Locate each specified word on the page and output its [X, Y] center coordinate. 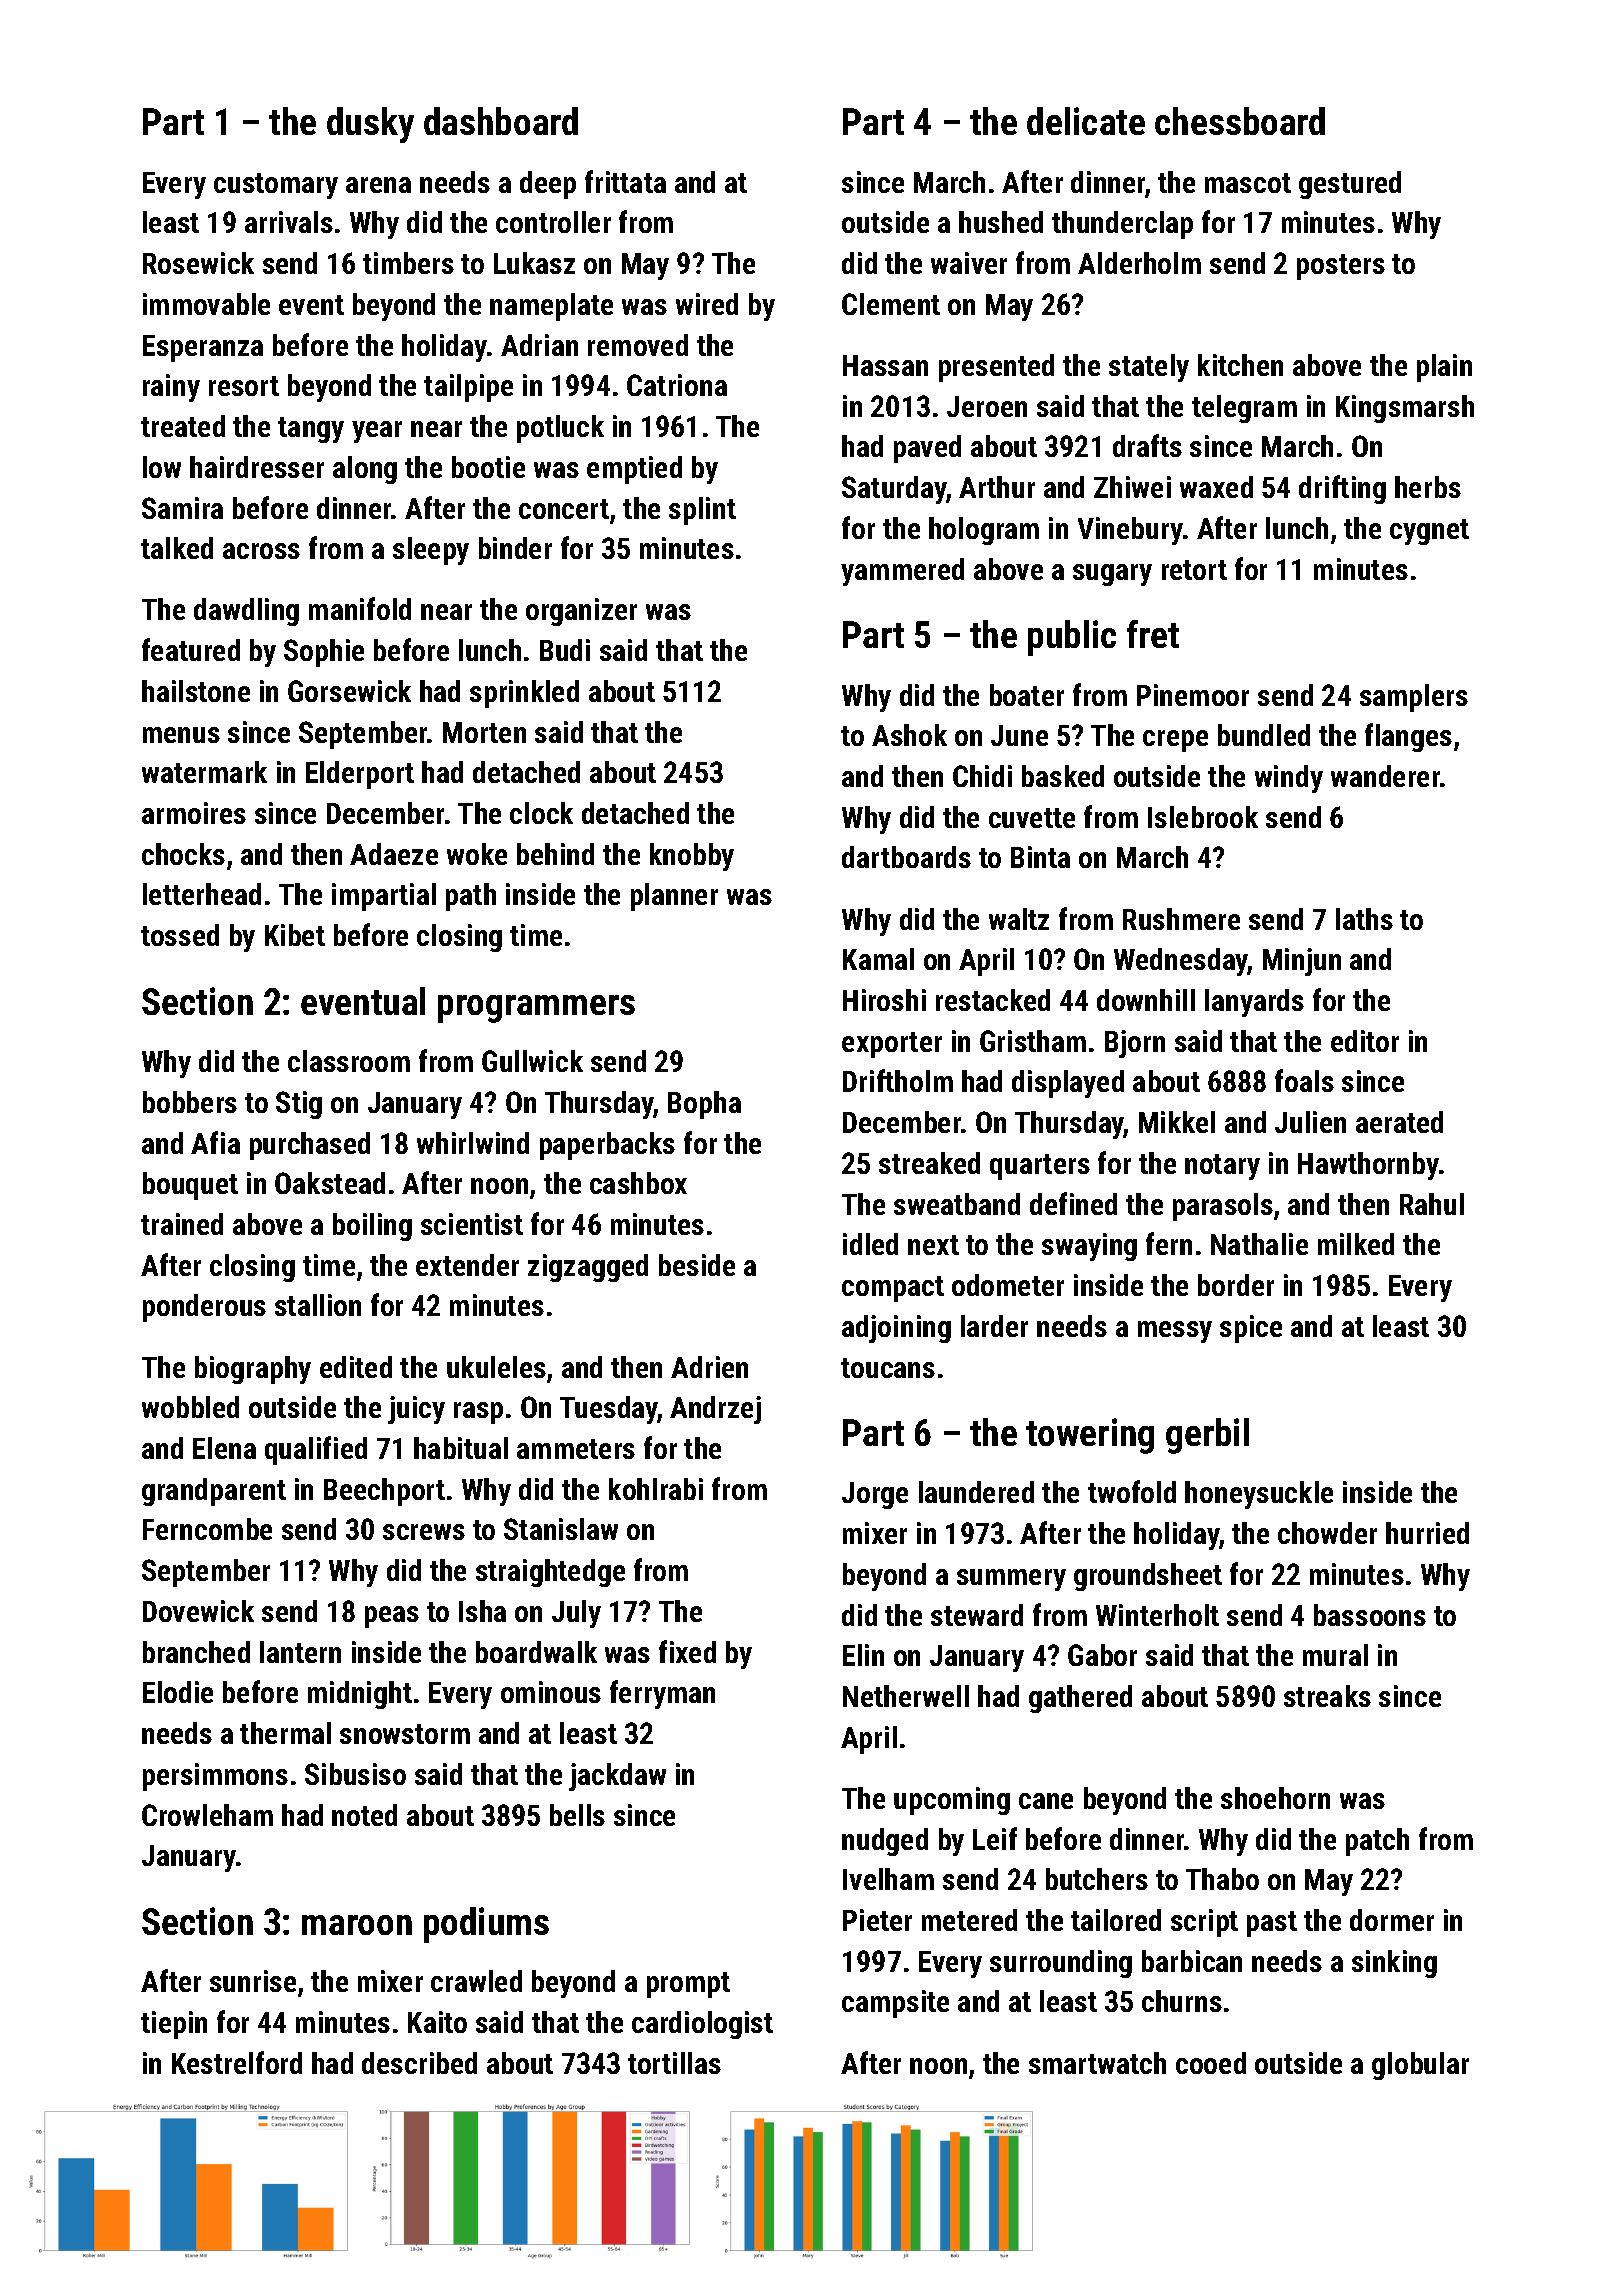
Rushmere [1181, 919]
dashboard [501, 121]
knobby [692, 857]
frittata [625, 181]
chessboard [1240, 121]
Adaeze [394, 854]
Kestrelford [237, 2062]
